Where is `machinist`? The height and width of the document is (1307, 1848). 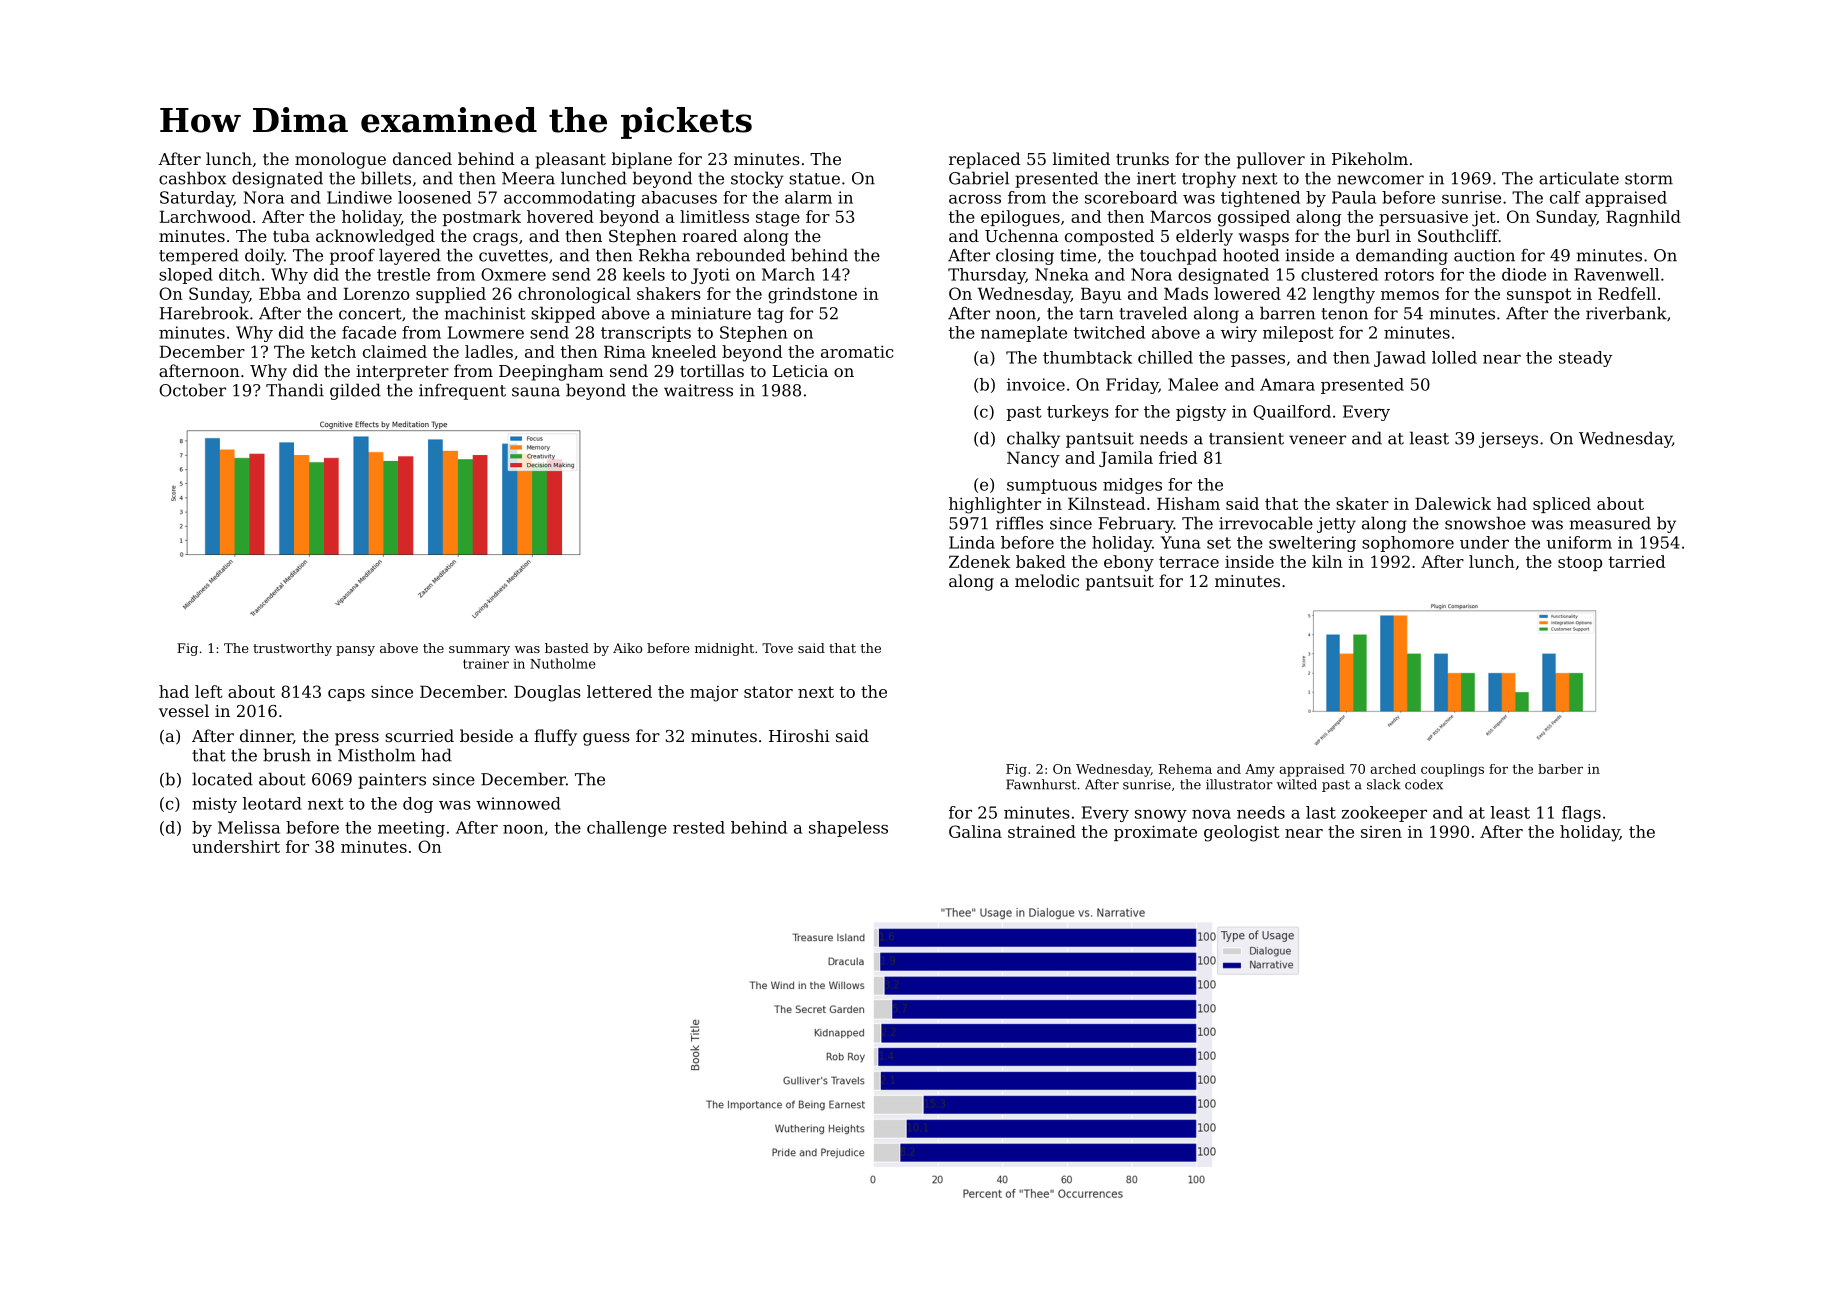
machinist is located at coordinates (485, 313).
